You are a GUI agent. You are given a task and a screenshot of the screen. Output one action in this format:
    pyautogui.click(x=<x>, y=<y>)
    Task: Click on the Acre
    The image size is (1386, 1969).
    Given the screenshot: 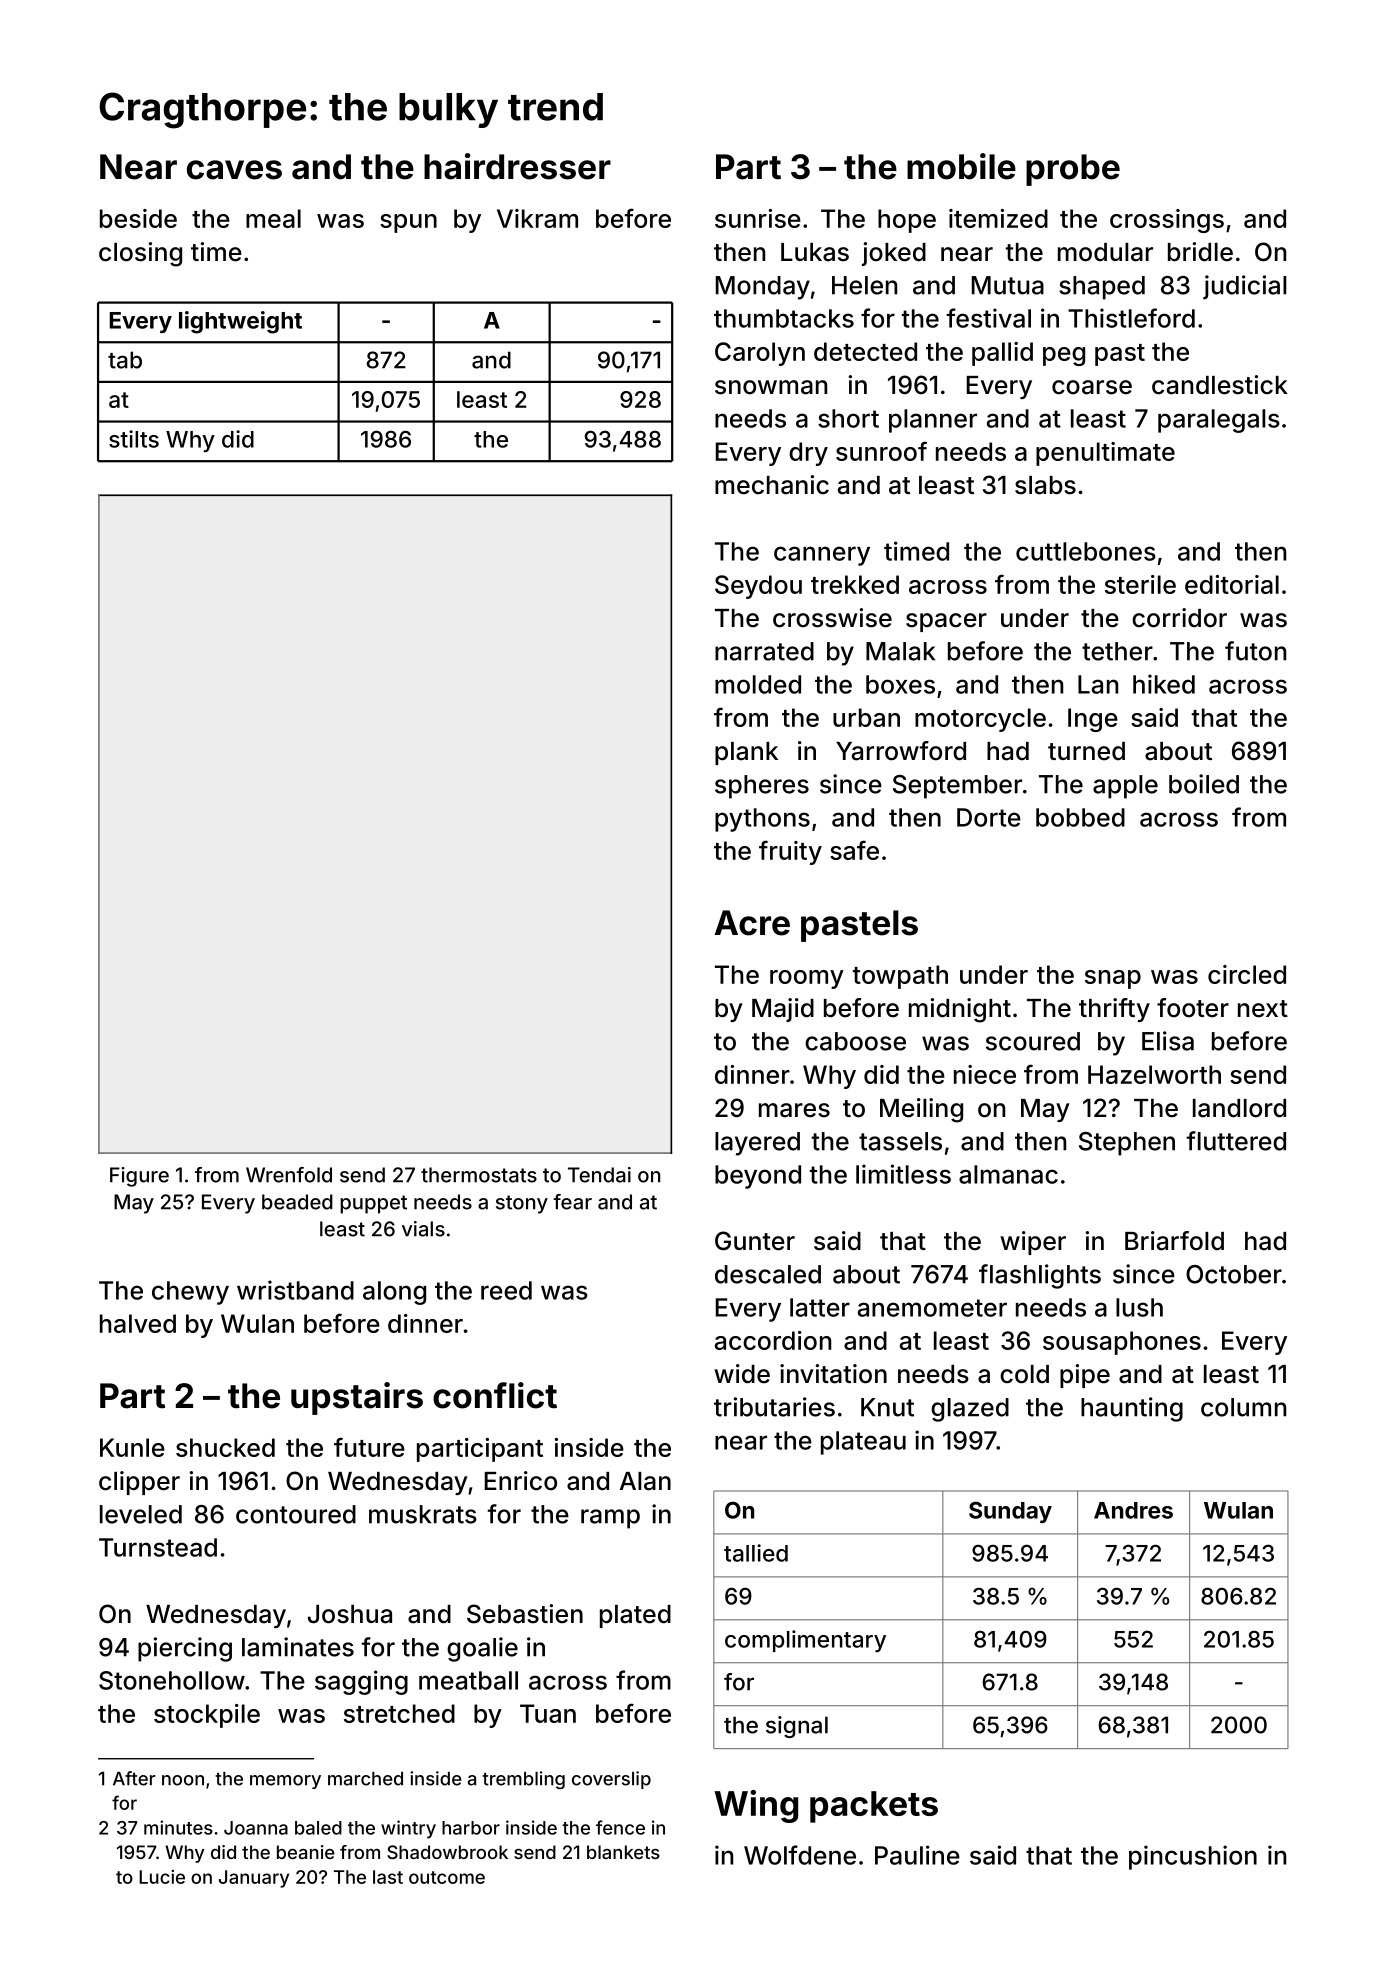 What is the action you would take?
    pyautogui.click(x=752, y=923)
